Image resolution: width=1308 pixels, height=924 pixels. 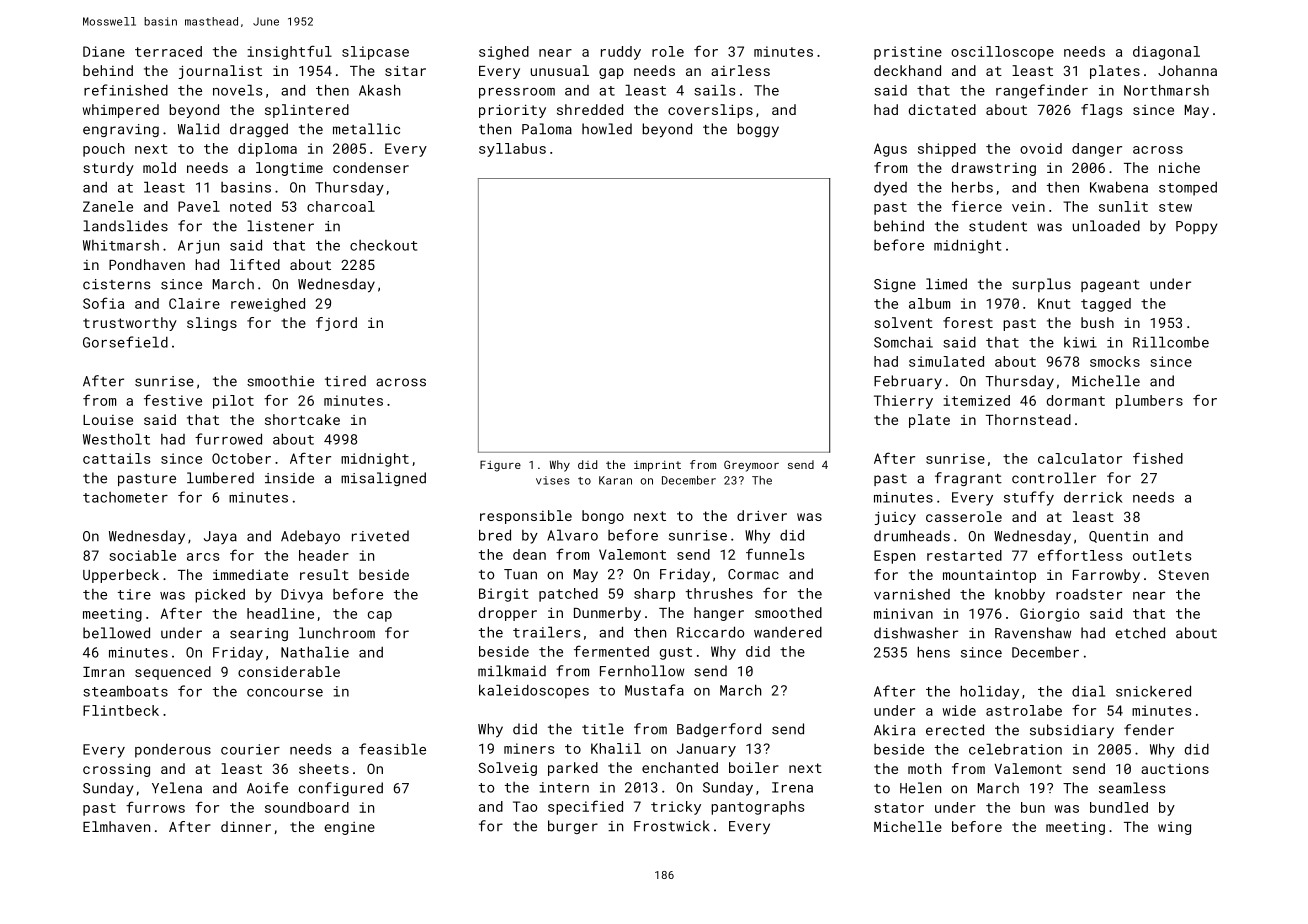 What do you see at coordinates (1024, 710) in the screenshot?
I see `astrolabe` at bounding box center [1024, 710].
